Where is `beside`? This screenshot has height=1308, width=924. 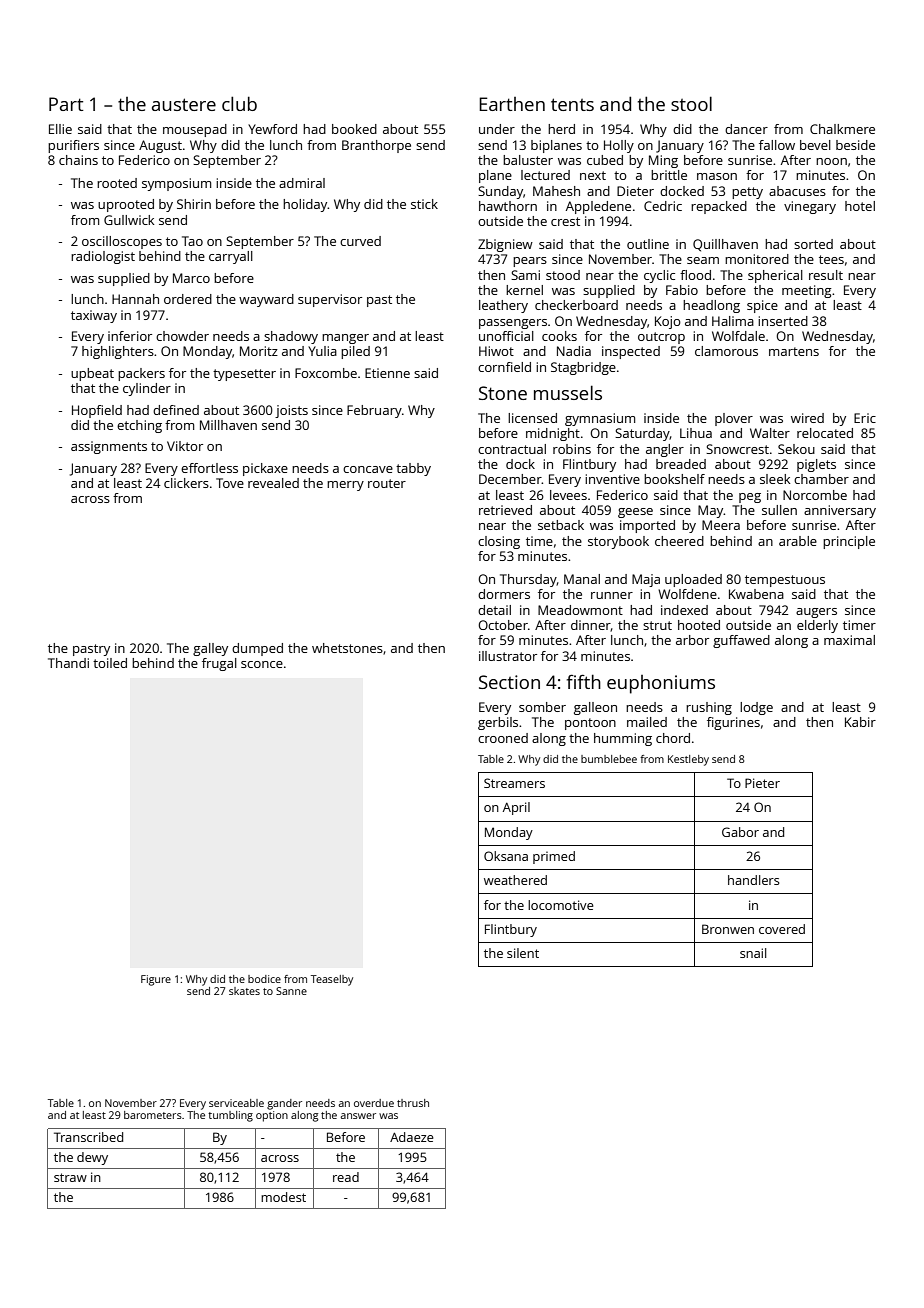 beside is located at coordinates (855, 145).
